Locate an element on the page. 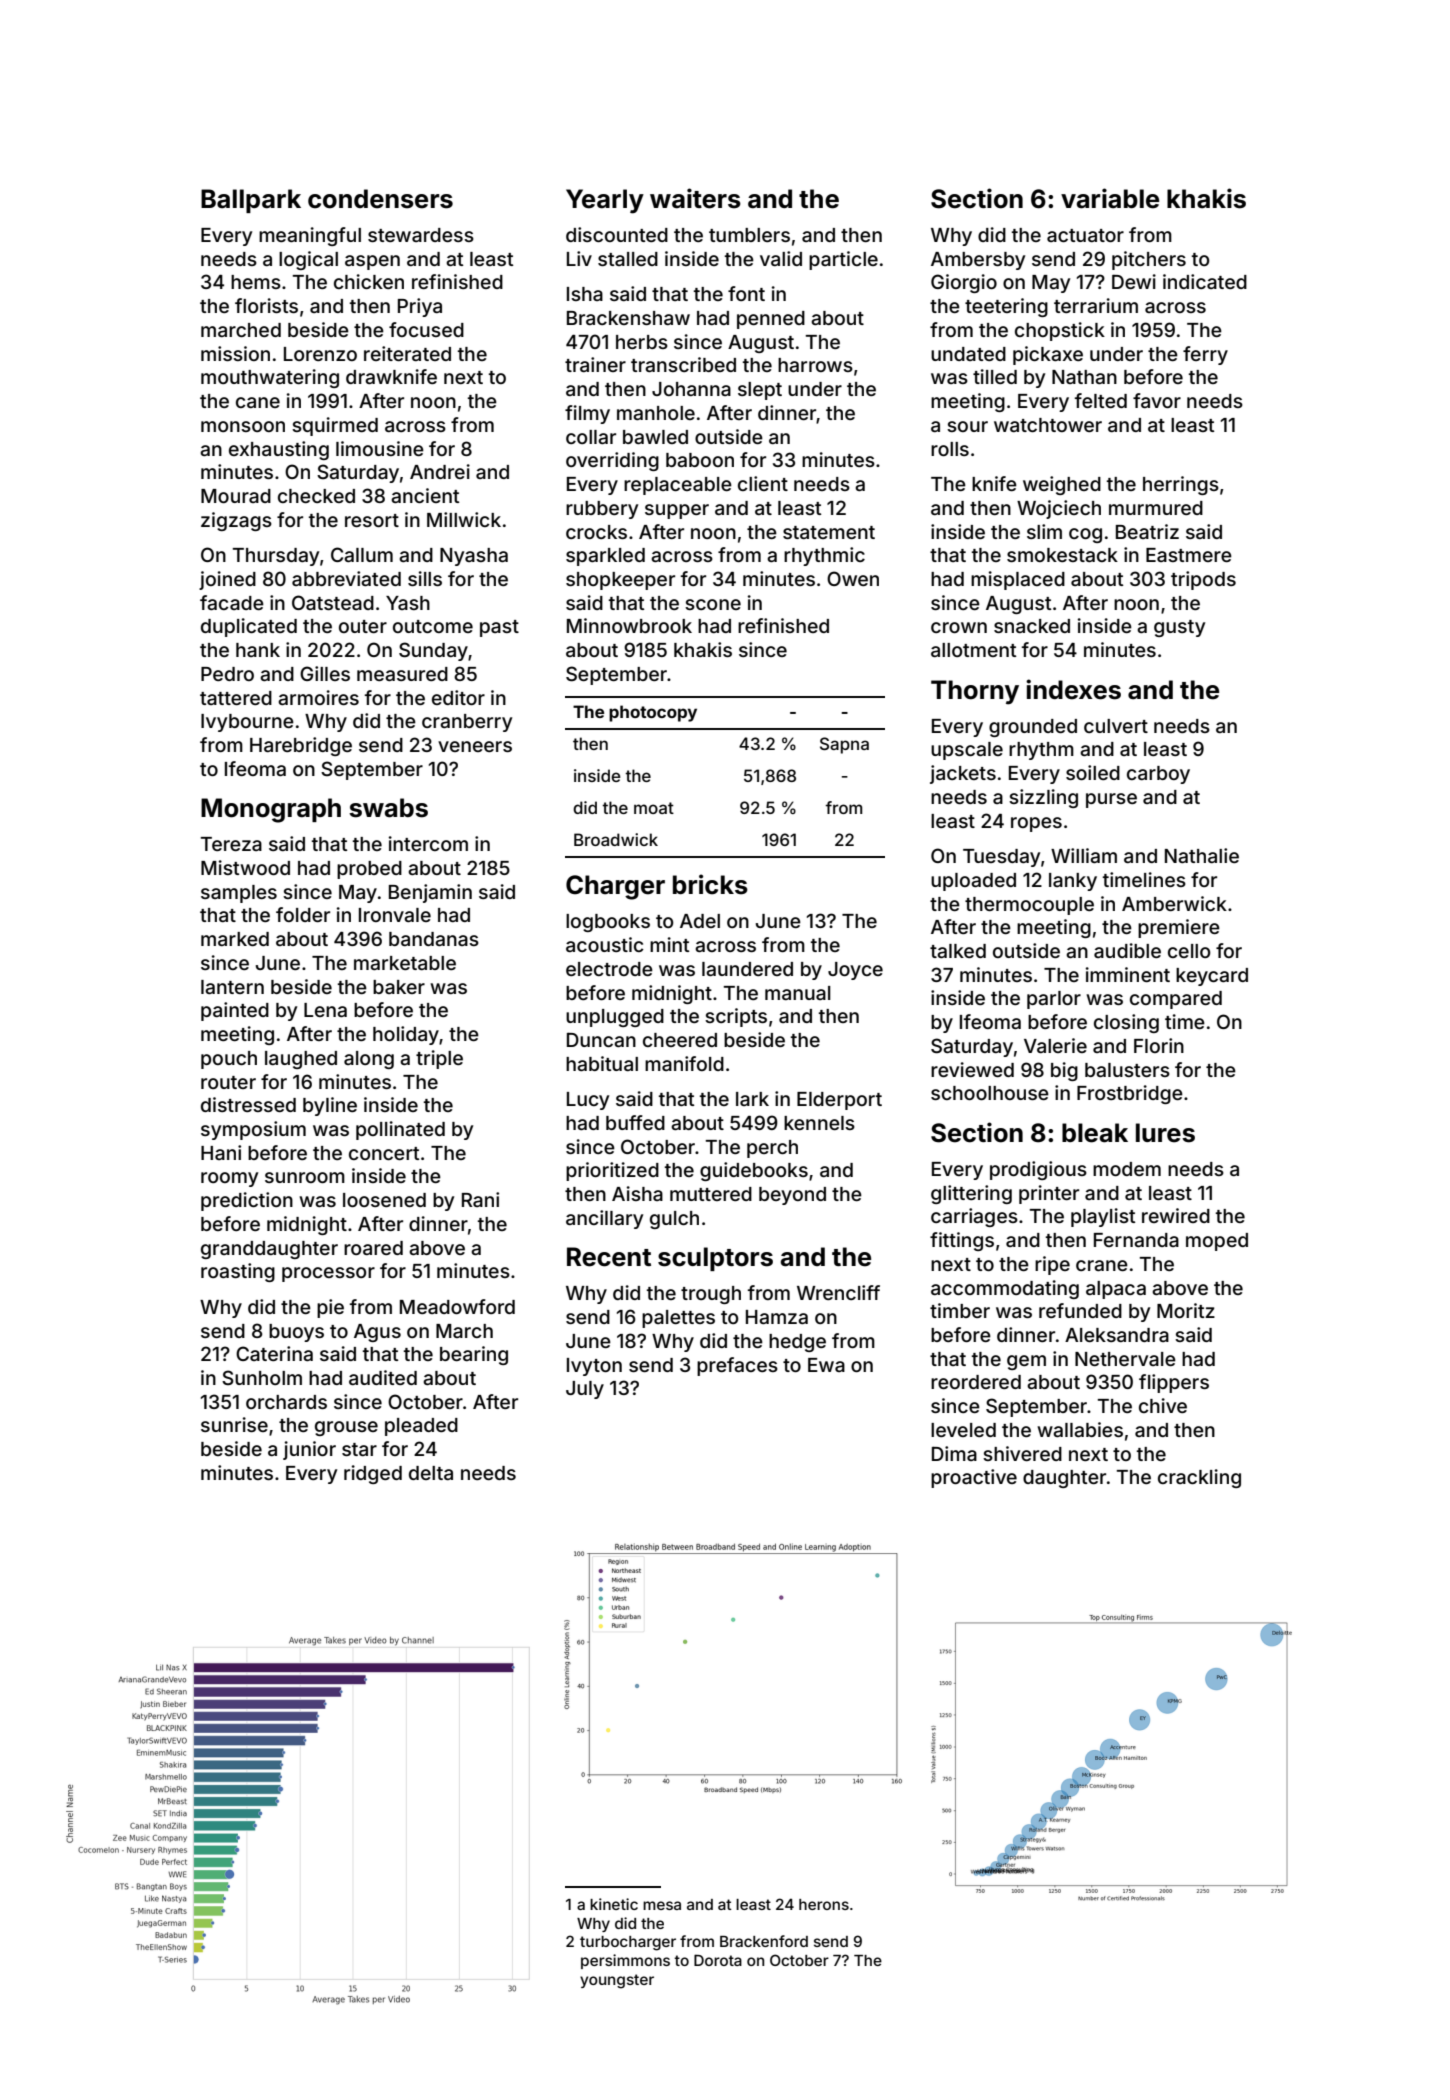 This page has width=1450, height=2100. Ballpark is located at coordinates (251, 201).
